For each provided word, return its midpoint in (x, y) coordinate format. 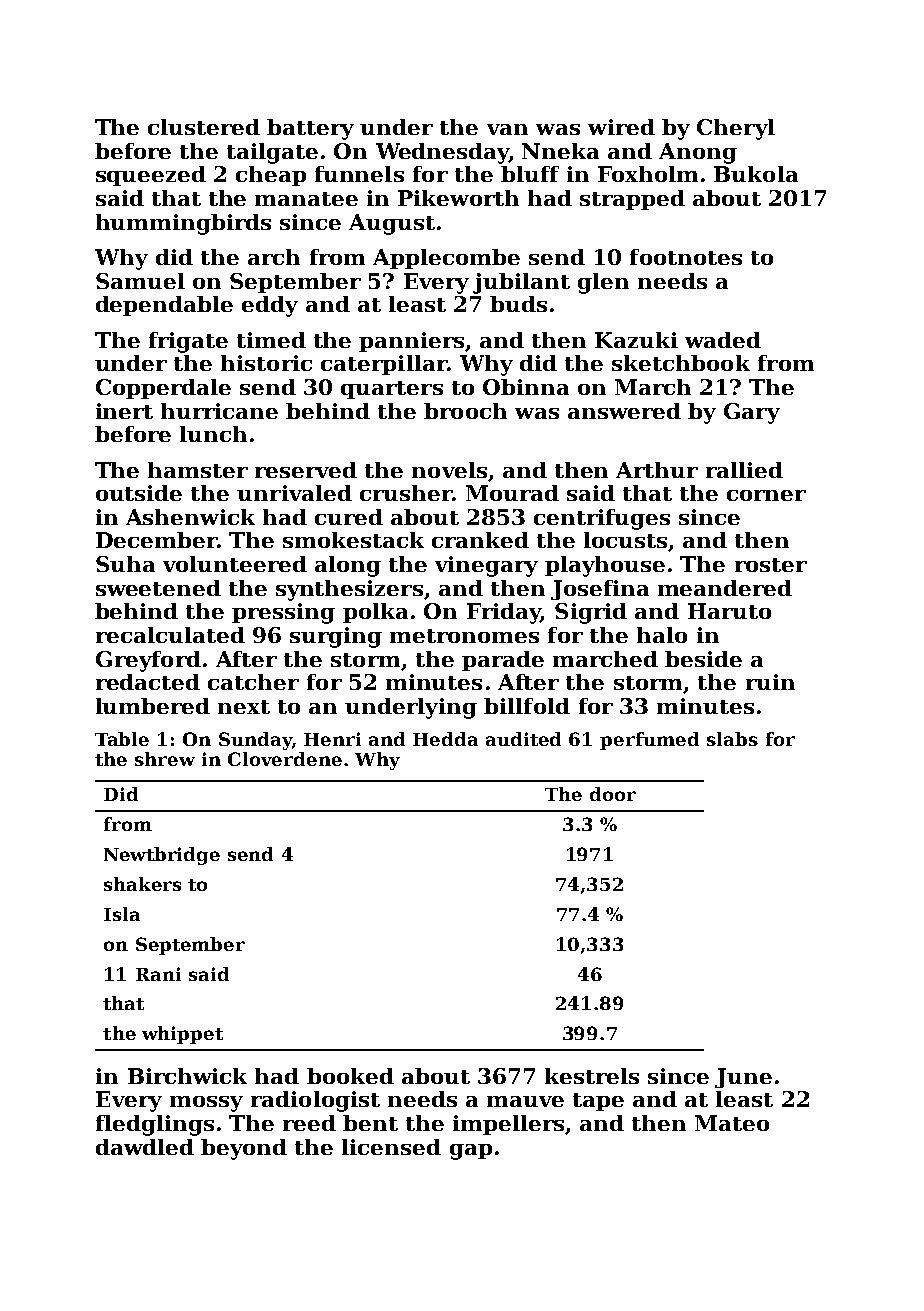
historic (266, 363)
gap (471, 1152)
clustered (204, 127)
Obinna (526, 387)
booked (350, 1076)
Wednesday (442, 153)
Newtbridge (162, 856)
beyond (244, 1149)
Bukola (756, 174)
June (743, 1078)
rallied (744, 470)
